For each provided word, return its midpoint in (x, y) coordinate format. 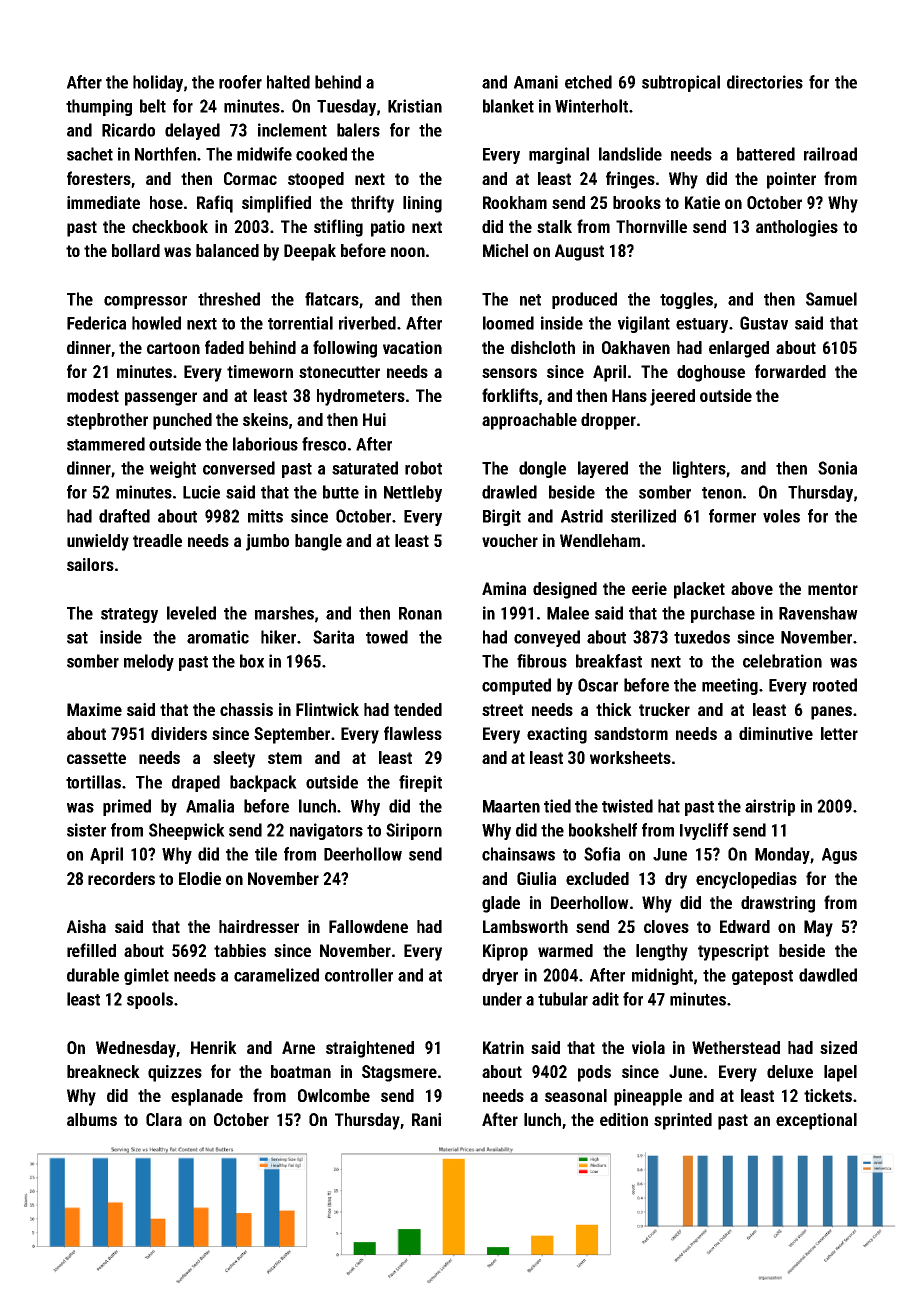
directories (765, 82)
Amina (504, 588)
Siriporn (414, 831)
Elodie (200, 878)
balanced (227, 250)
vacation (412, 347)
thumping (99, 107)
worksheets (630, 757)
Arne (298, 1047)
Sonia (837, 468)
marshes (284, 613)
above (752, 588)
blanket (508, 106)
